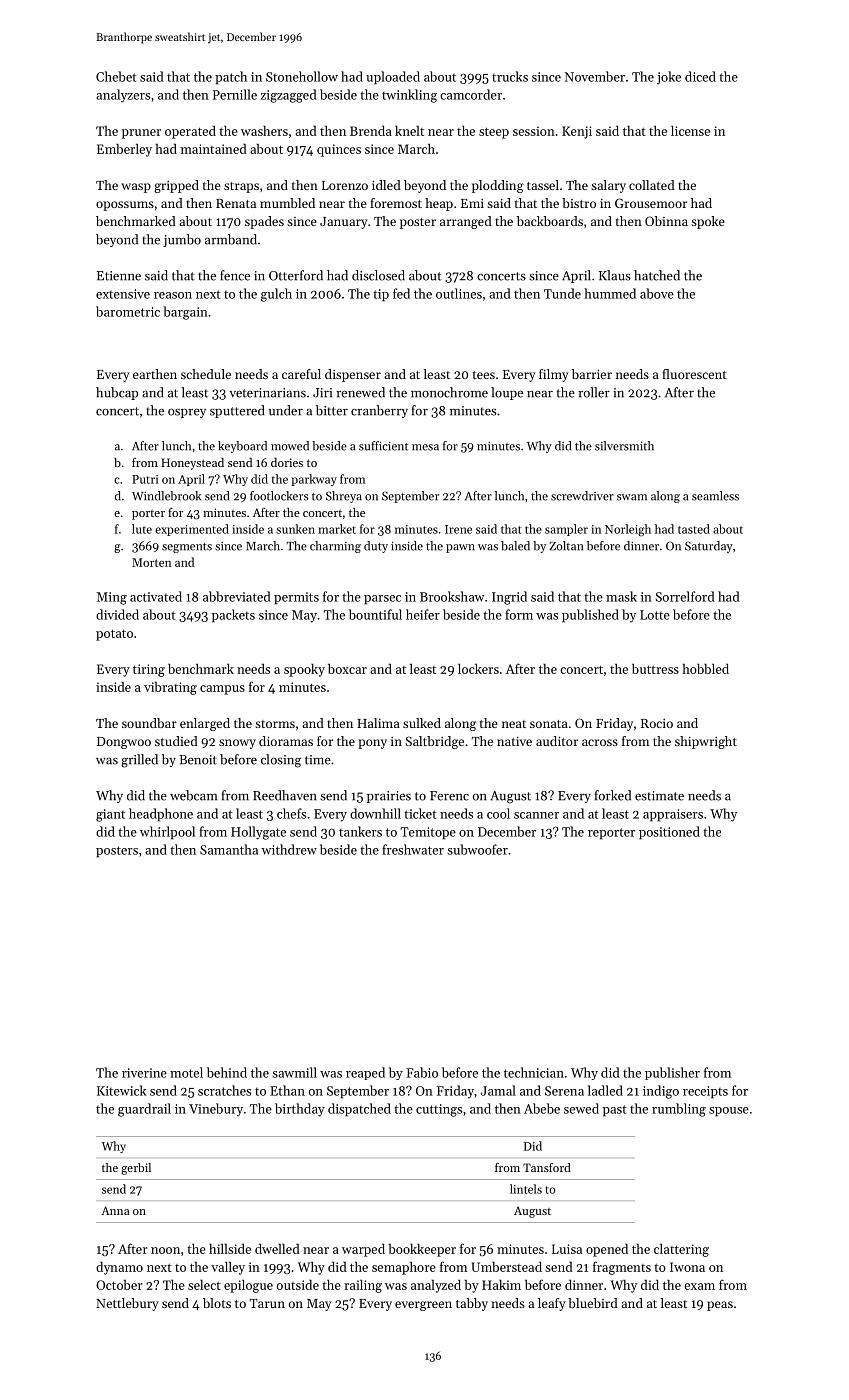 The width and height of the screenshot is (849, 1400). What do you see at coordinates (534, 1072) in the screenshot?
I see `technician` at bounding box center [534, 1072].
